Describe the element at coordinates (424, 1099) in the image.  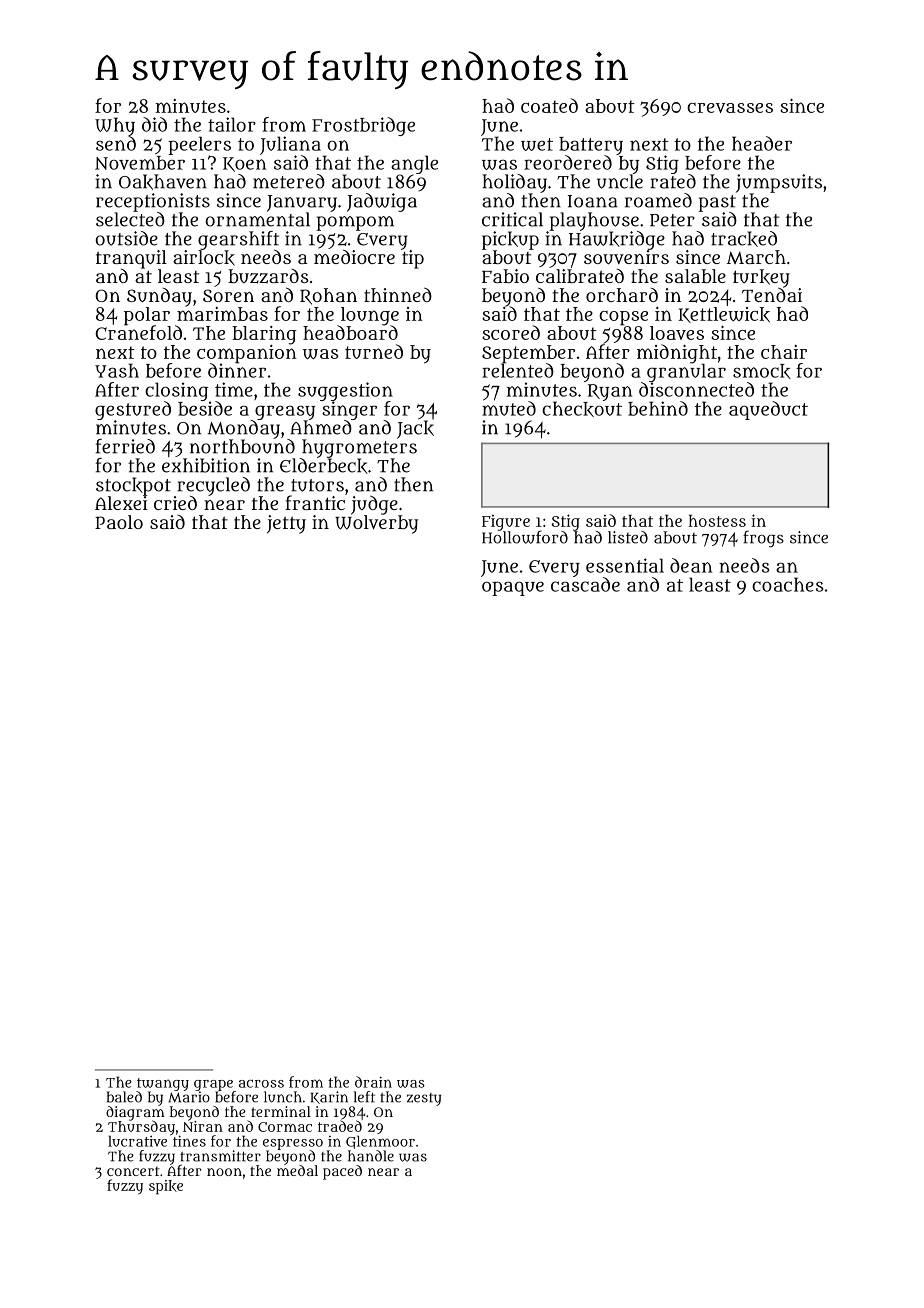
I see `zesty` at that location.
